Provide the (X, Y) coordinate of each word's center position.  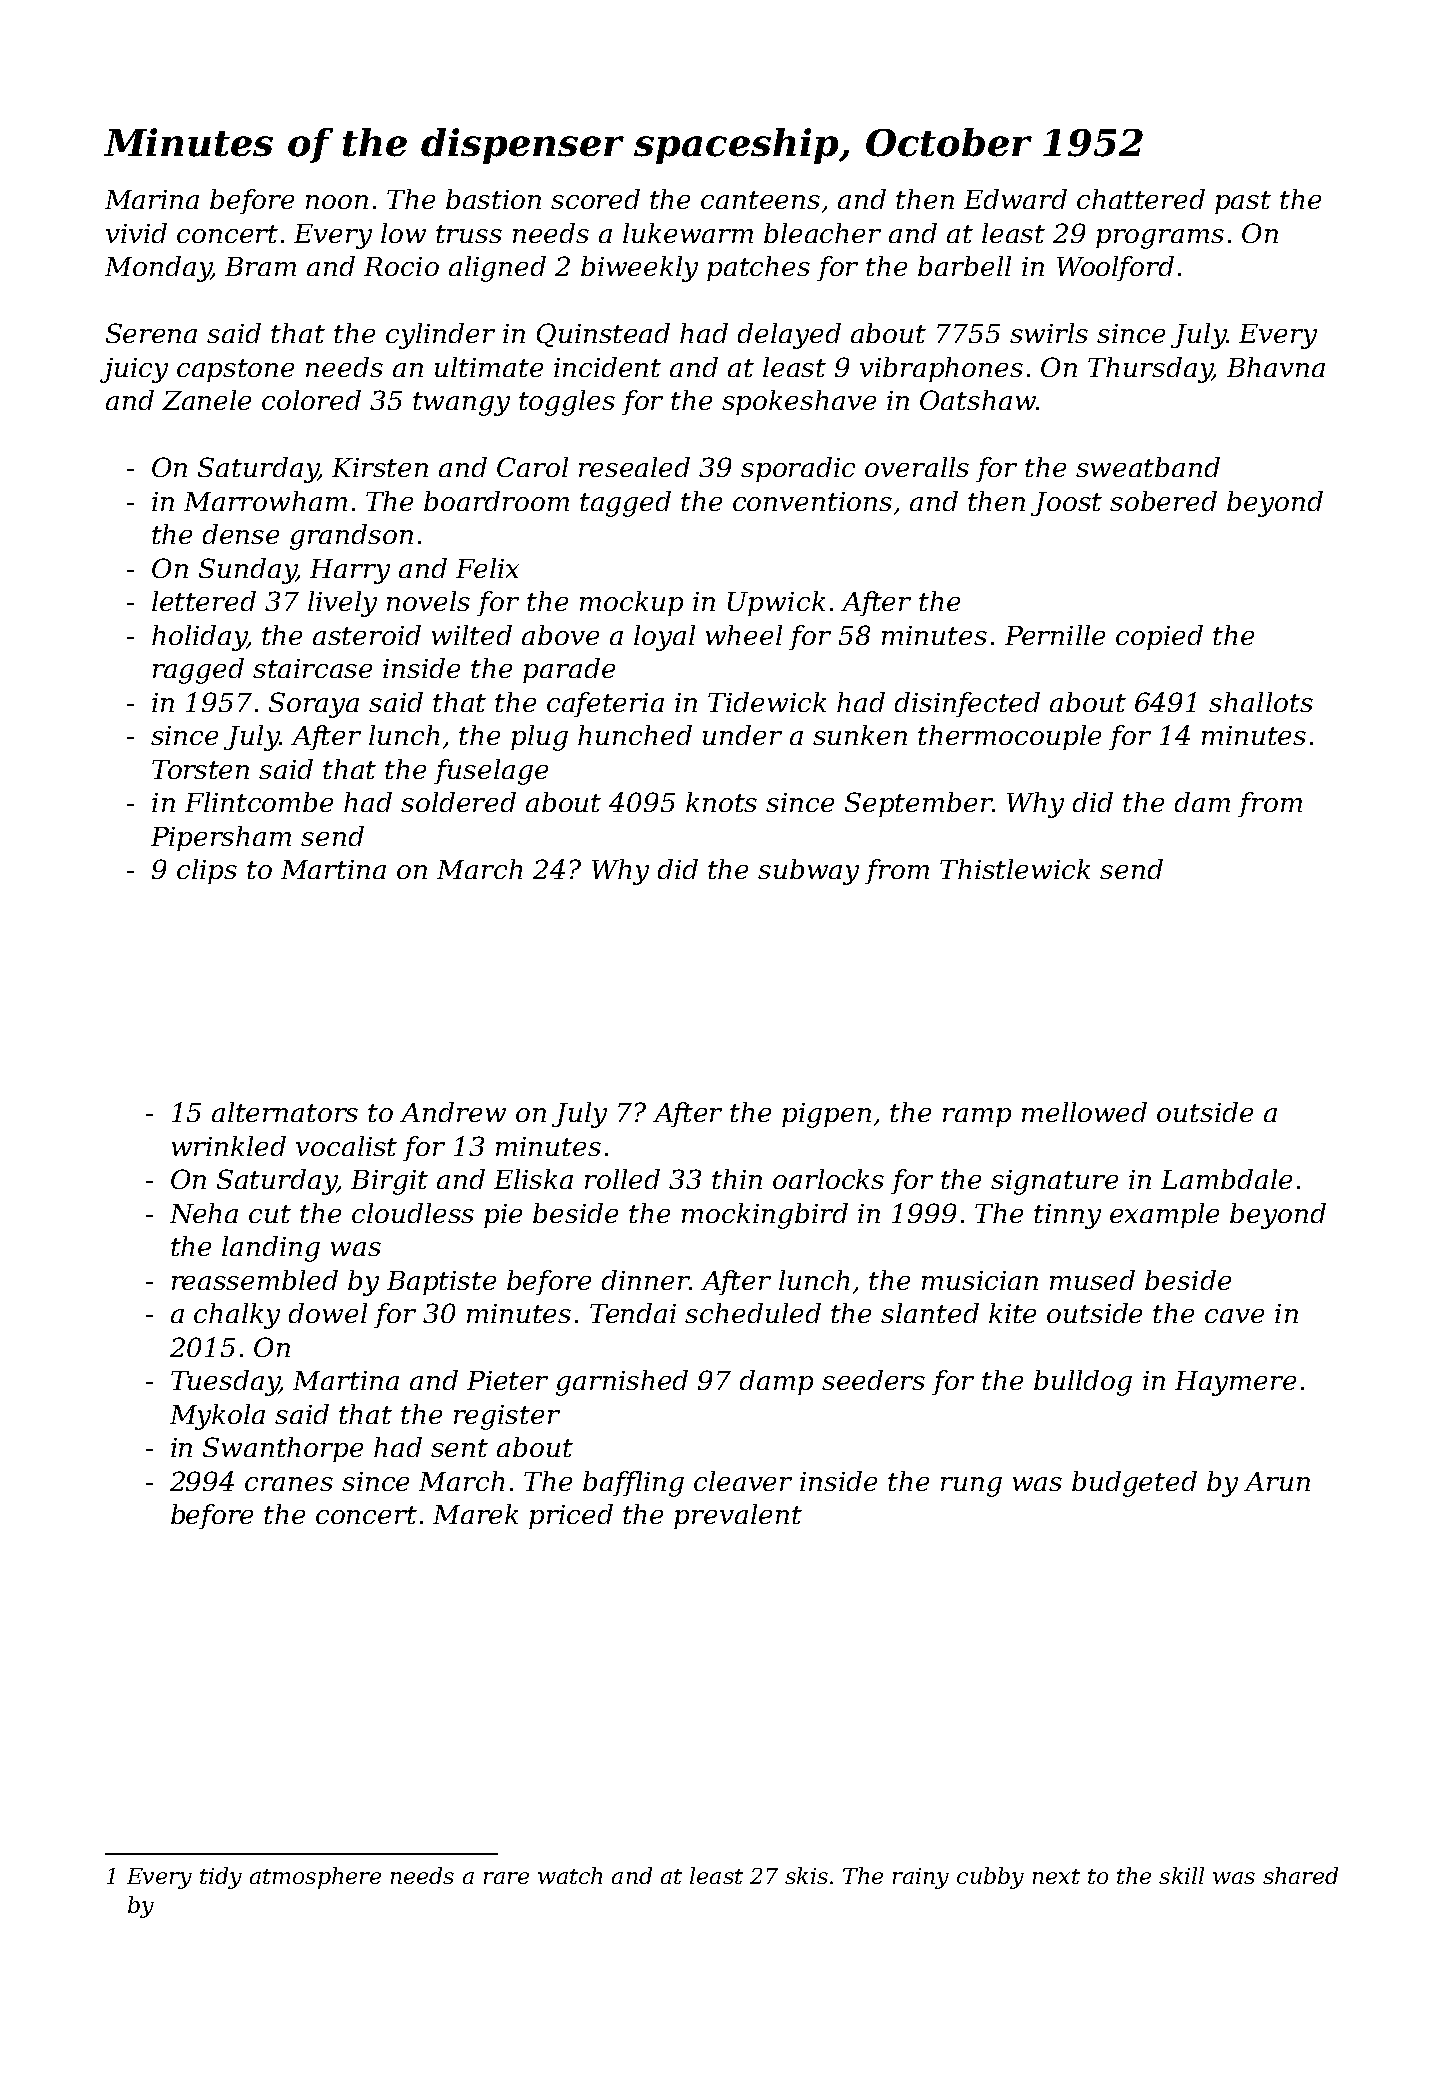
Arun (1277, 1481)
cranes (289, 1484)
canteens (760, 200)
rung (971, 1487)
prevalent (738, 1516)
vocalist (346, 1146)
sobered (1163, 501)
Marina (152, 199)
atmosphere (315, 1878)
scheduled (753, 1313)
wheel (744, 635)
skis (806, 1875)
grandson (351, 537)
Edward (1015, 199)
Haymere (1235, 1383)
